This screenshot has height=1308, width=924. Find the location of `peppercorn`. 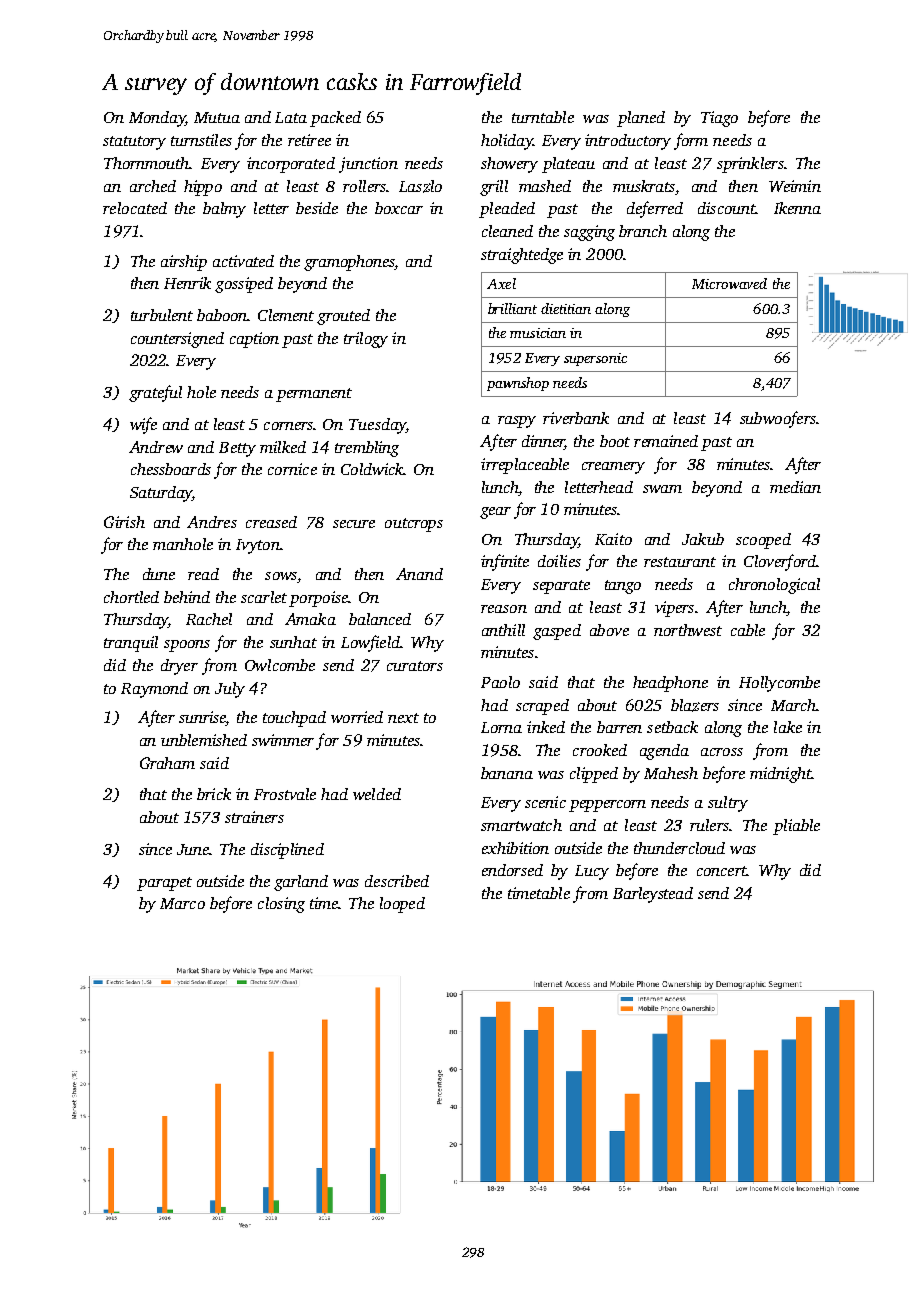

peppercorn is located at coordinates (607, 806).
